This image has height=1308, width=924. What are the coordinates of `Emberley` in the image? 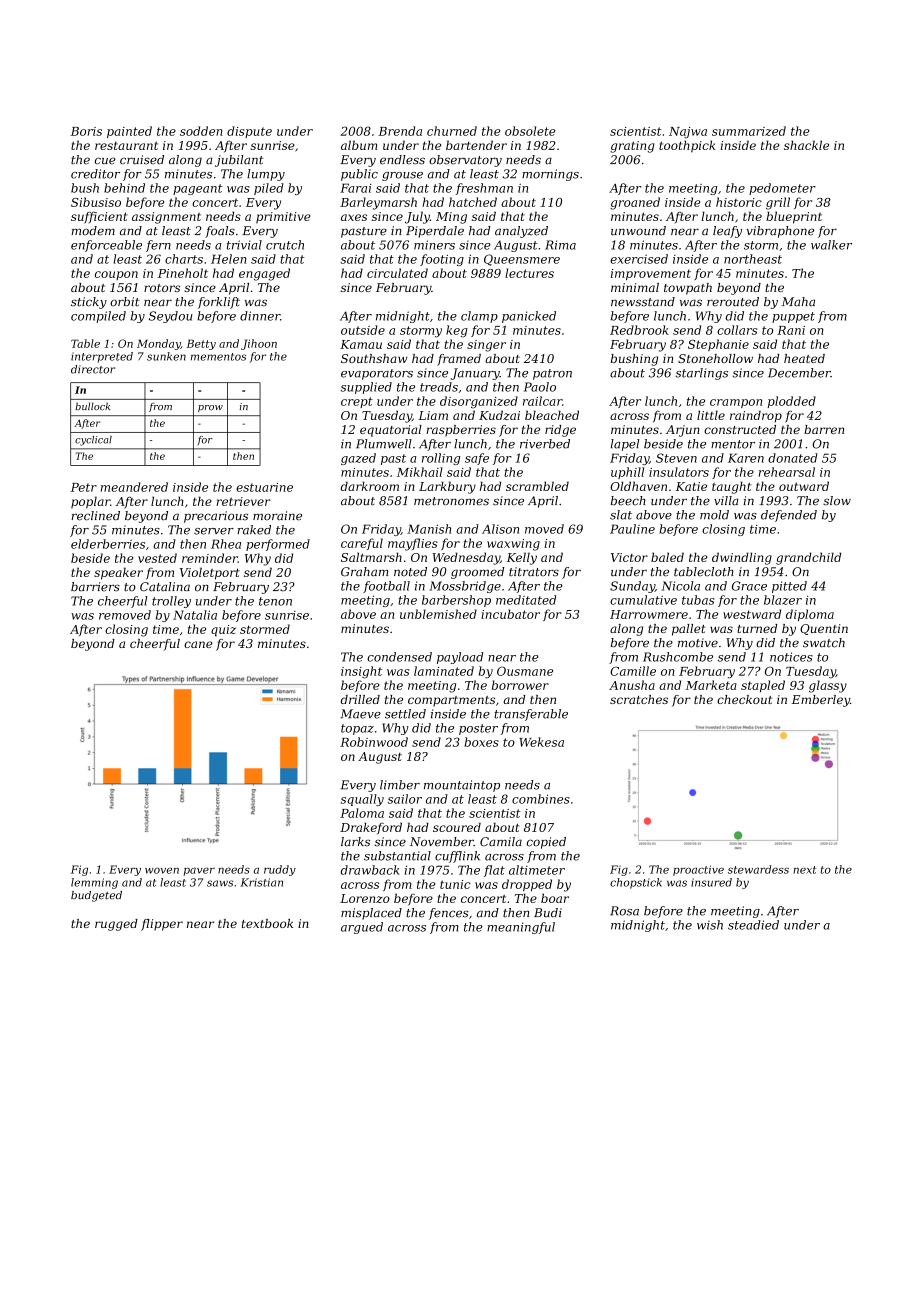 It's located at (821, 701).
